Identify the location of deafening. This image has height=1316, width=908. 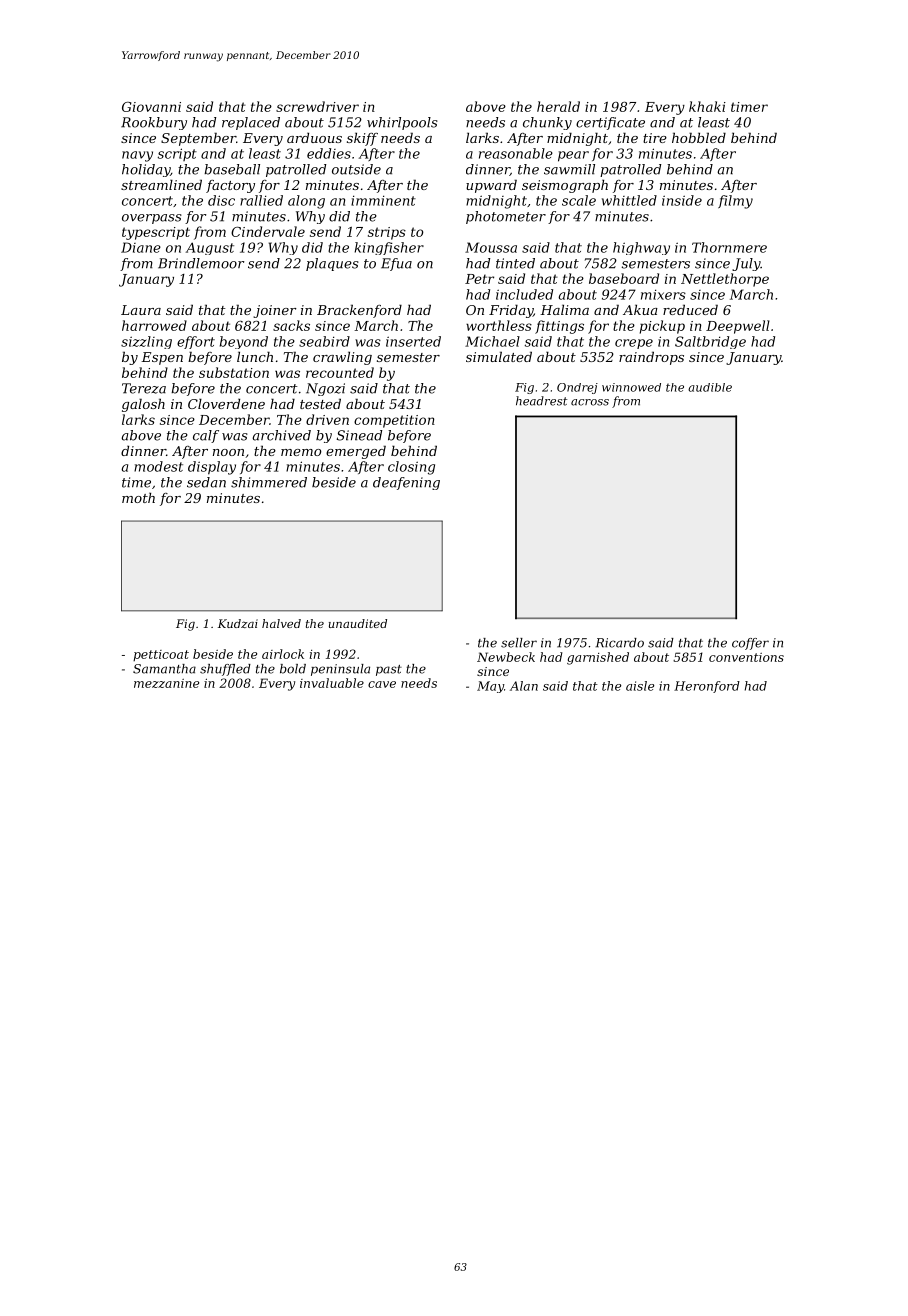
(406, 483).
